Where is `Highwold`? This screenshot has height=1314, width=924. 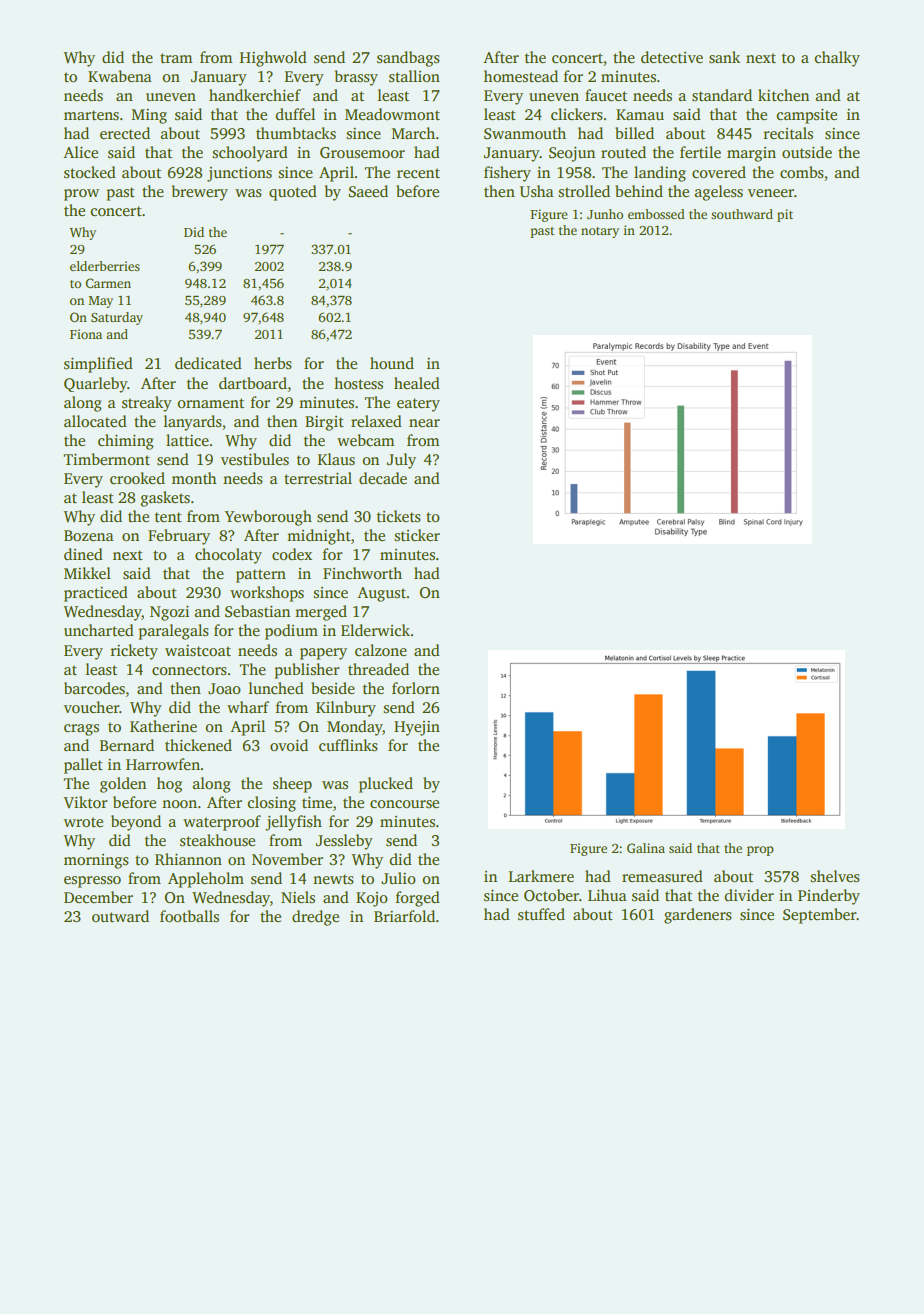
Highwold is located at coordinates (273, 59).
